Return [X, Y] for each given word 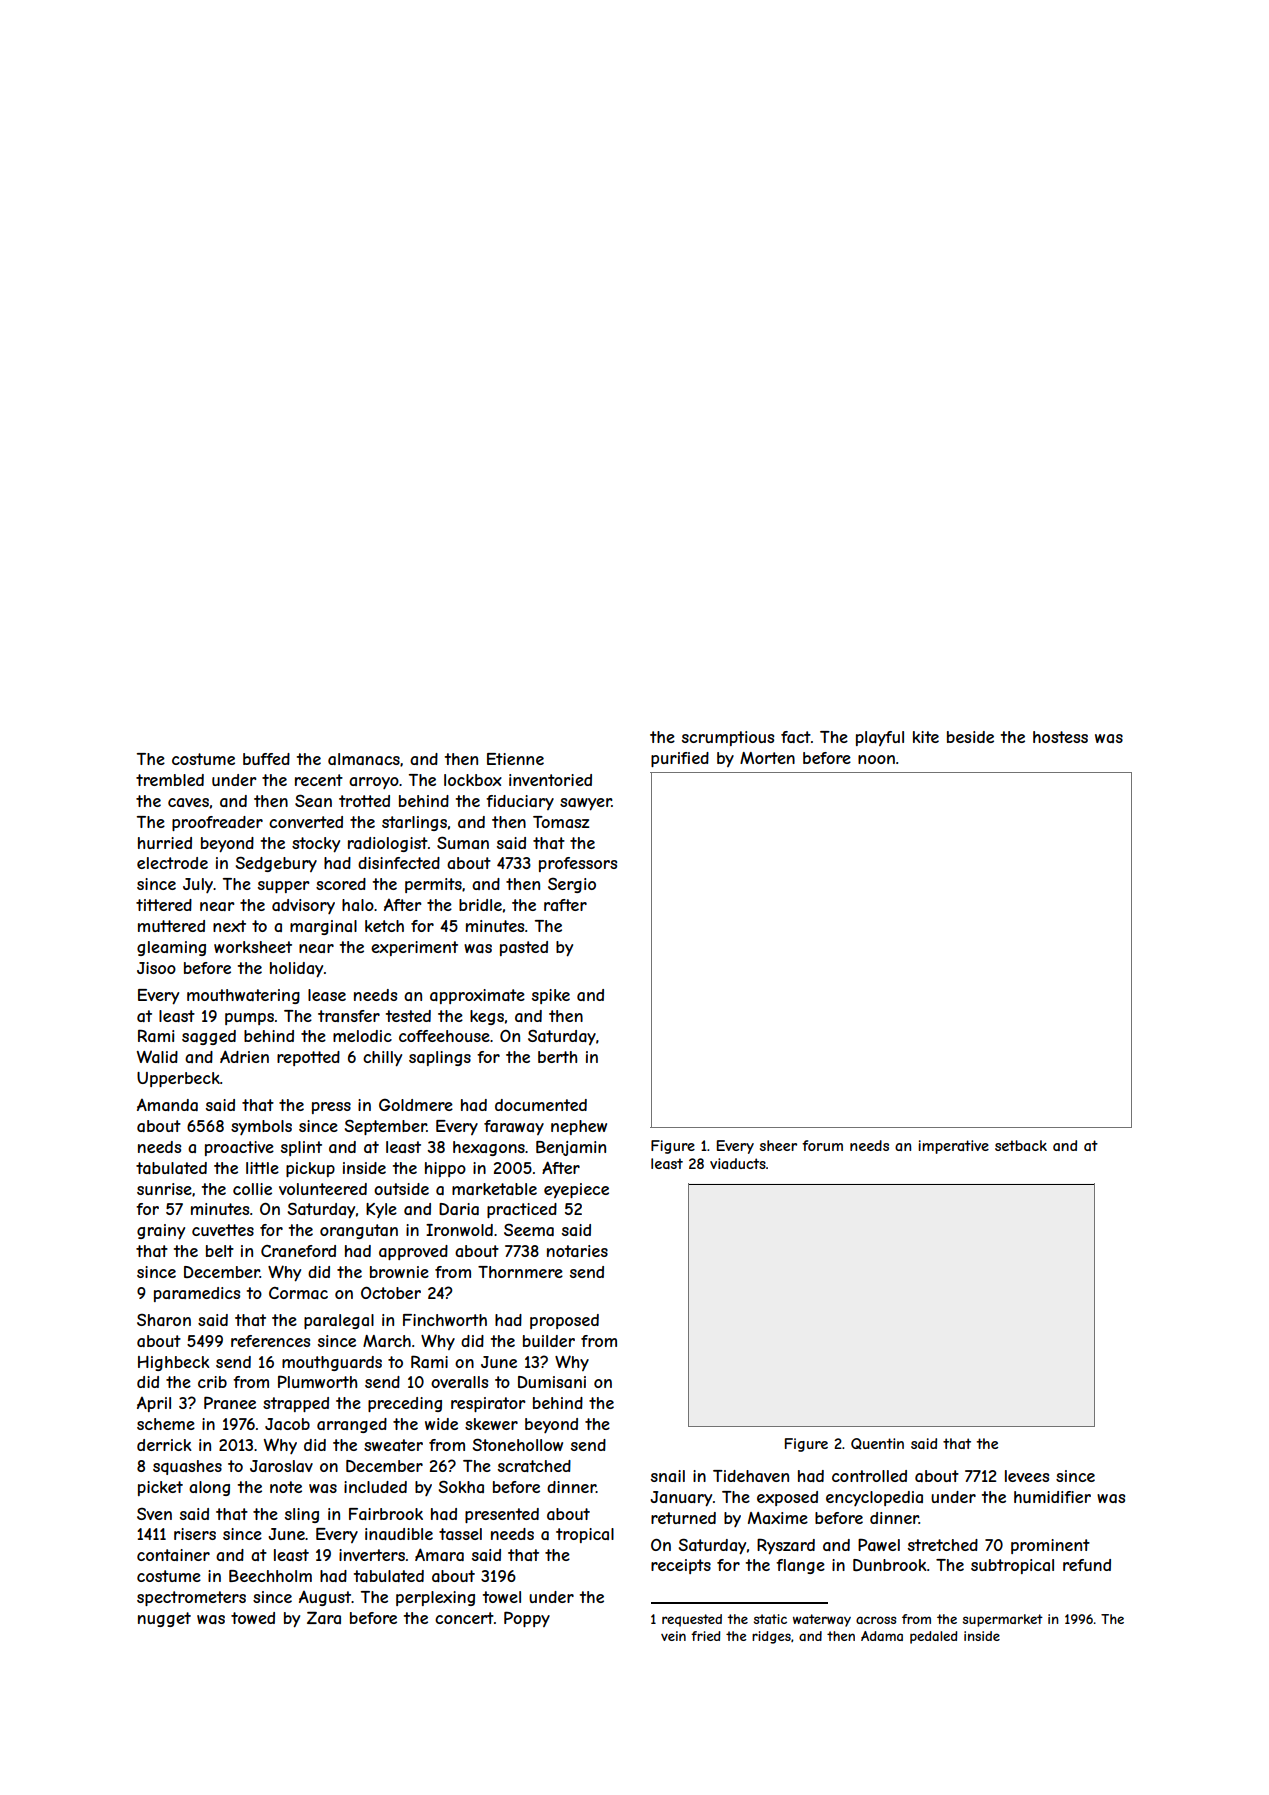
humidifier [1052, 1497]
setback [1021, 1145]
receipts [681, 1566]
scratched [534, 1466]
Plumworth [317, 1381]
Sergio [572, 885]
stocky [316, 845]
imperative [953, 1147]
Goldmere [416, 1104]
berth [557, 1057]
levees [1027, 1476]
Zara [324, 1617]
